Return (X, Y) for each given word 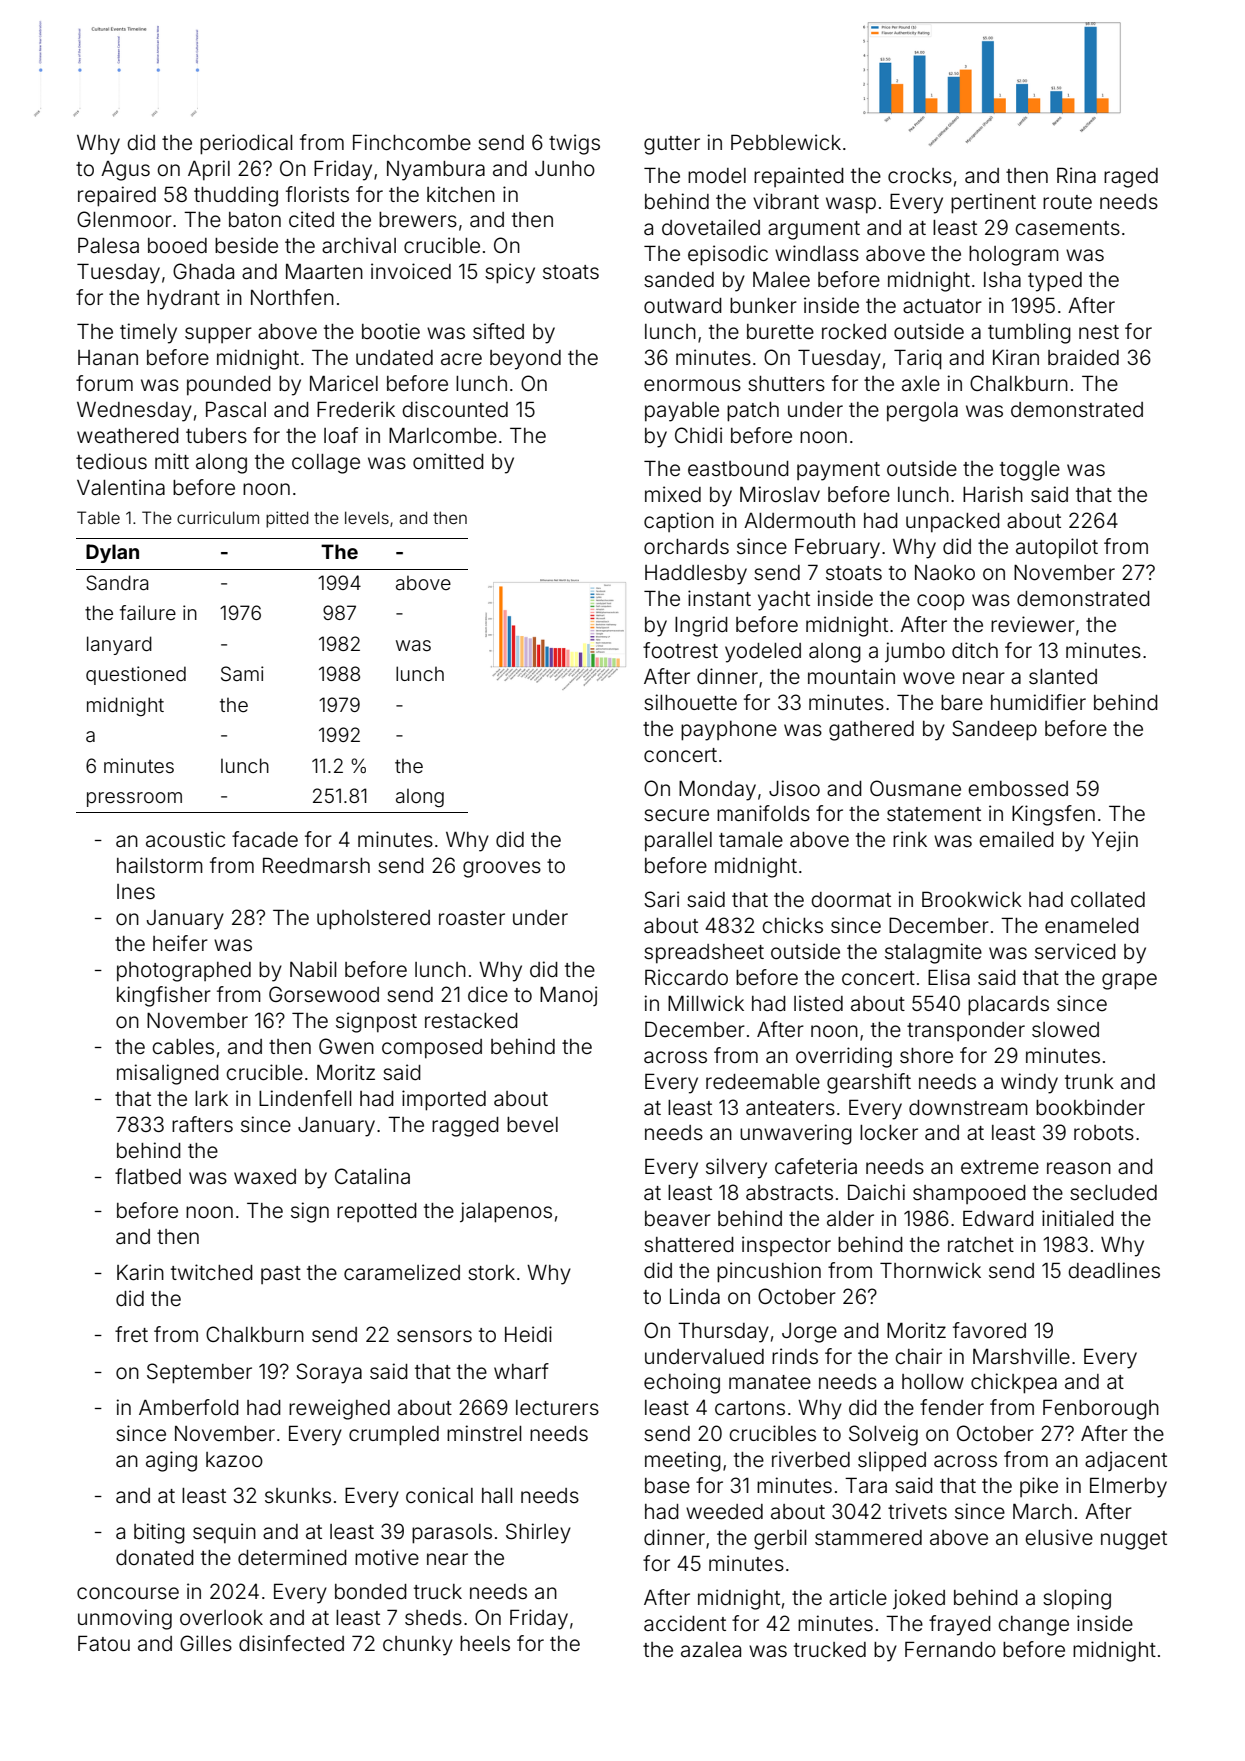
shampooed (969, 1194)
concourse (128, 1593)
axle (921, 384)
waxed (265, 1177)
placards (1008, 1006)
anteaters (790, 1108)
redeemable (763, 1082)
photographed (184, 972)
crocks (920, 175)
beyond (525, 360)
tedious (111, 461)
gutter (672, 145)
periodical (246, 144)
